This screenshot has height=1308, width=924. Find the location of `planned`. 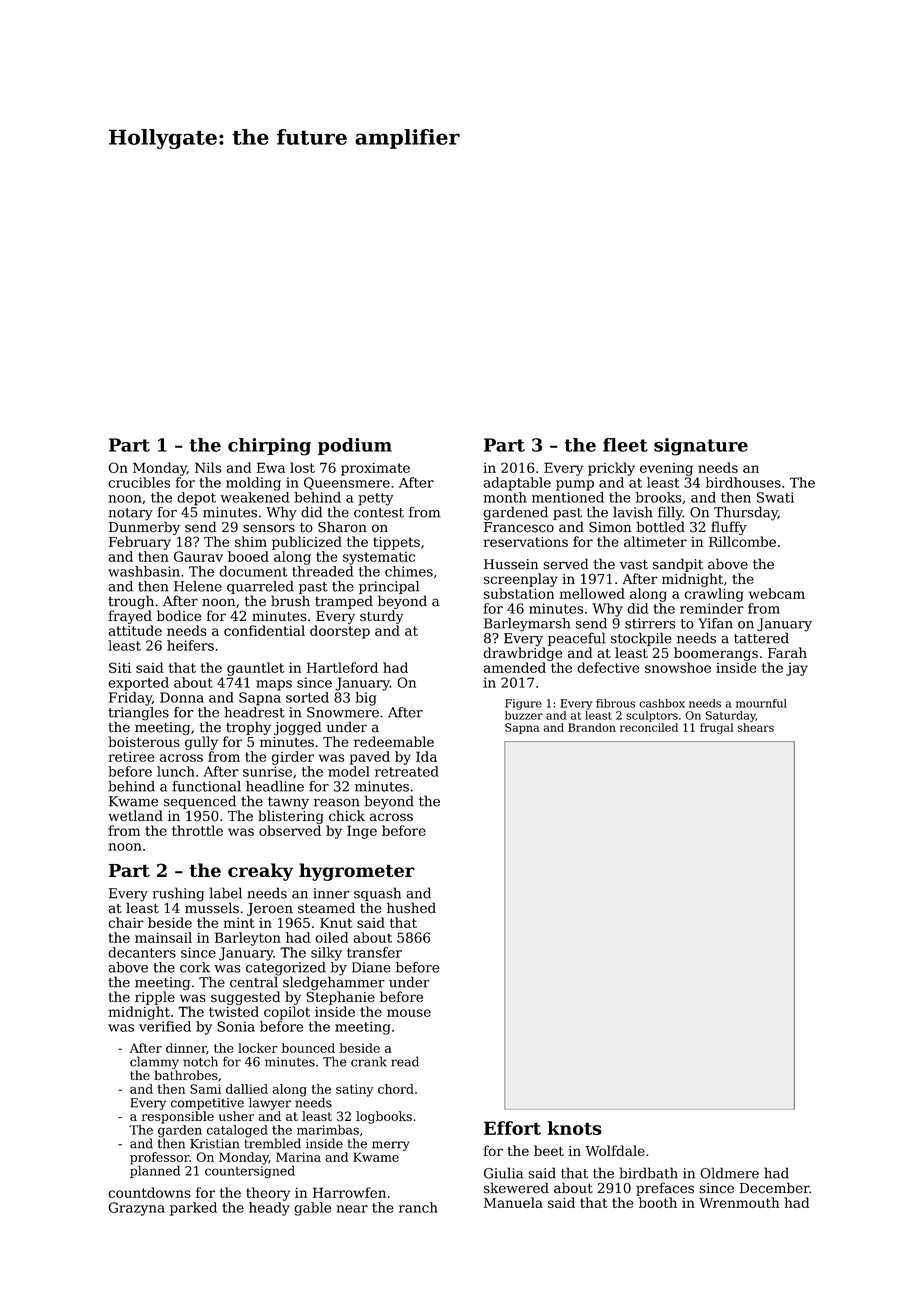

planned is located at coordinates (155, 1171).
